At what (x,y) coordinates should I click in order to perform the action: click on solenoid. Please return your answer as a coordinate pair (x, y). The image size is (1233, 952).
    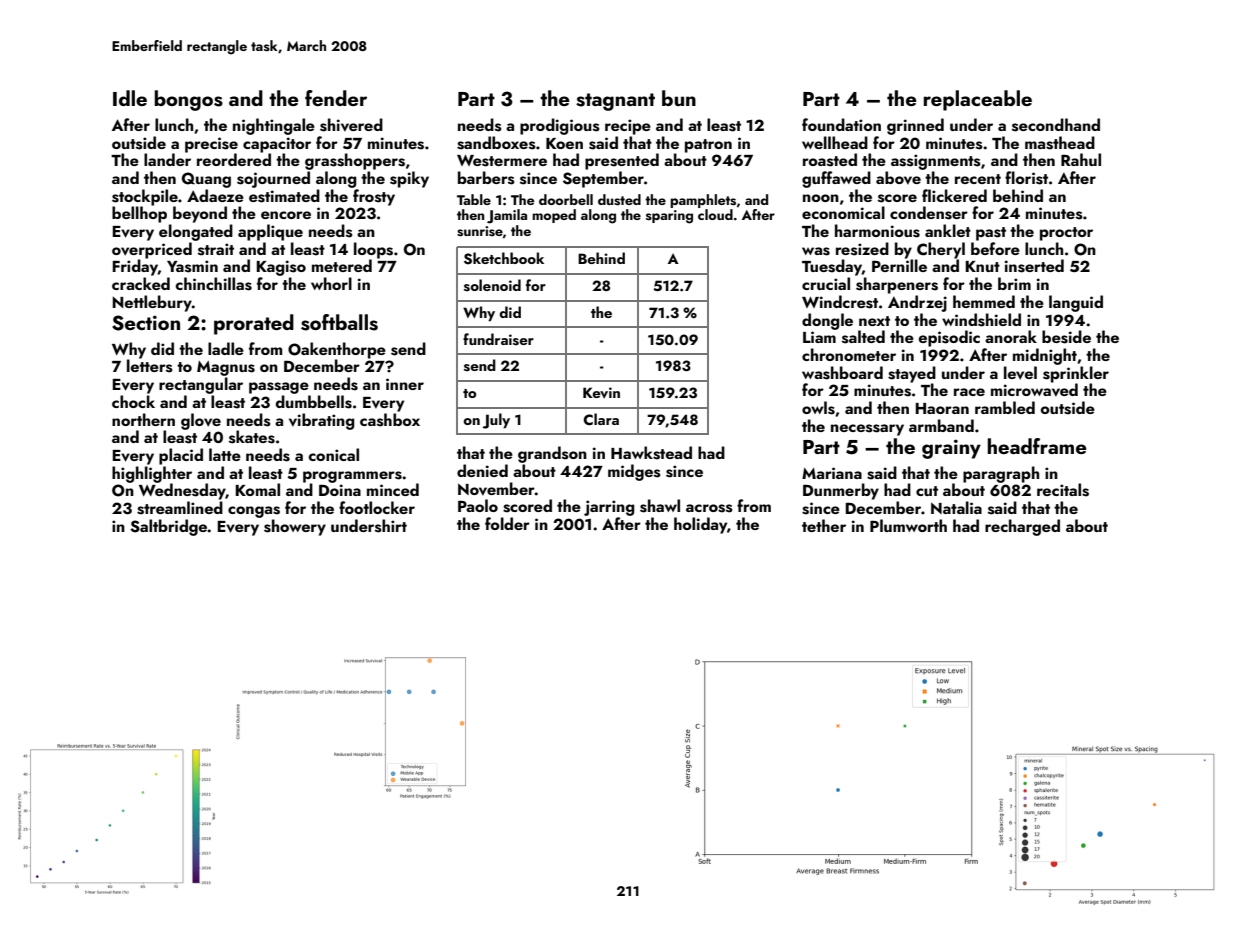
    Looking at the image, I should click on (492, 285).
